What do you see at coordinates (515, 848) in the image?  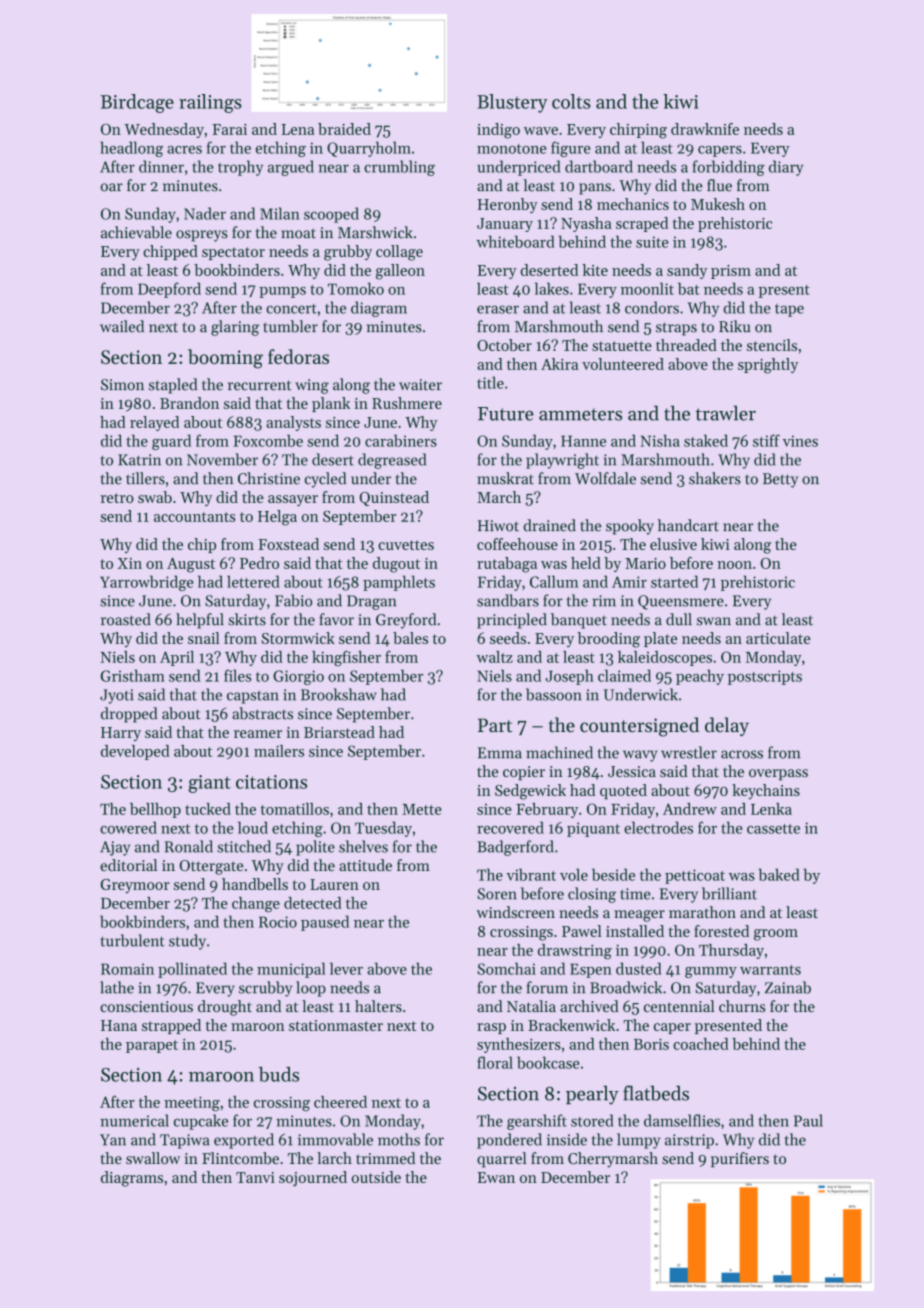 I see `Badgerford` at bounding box center [515, 848].
